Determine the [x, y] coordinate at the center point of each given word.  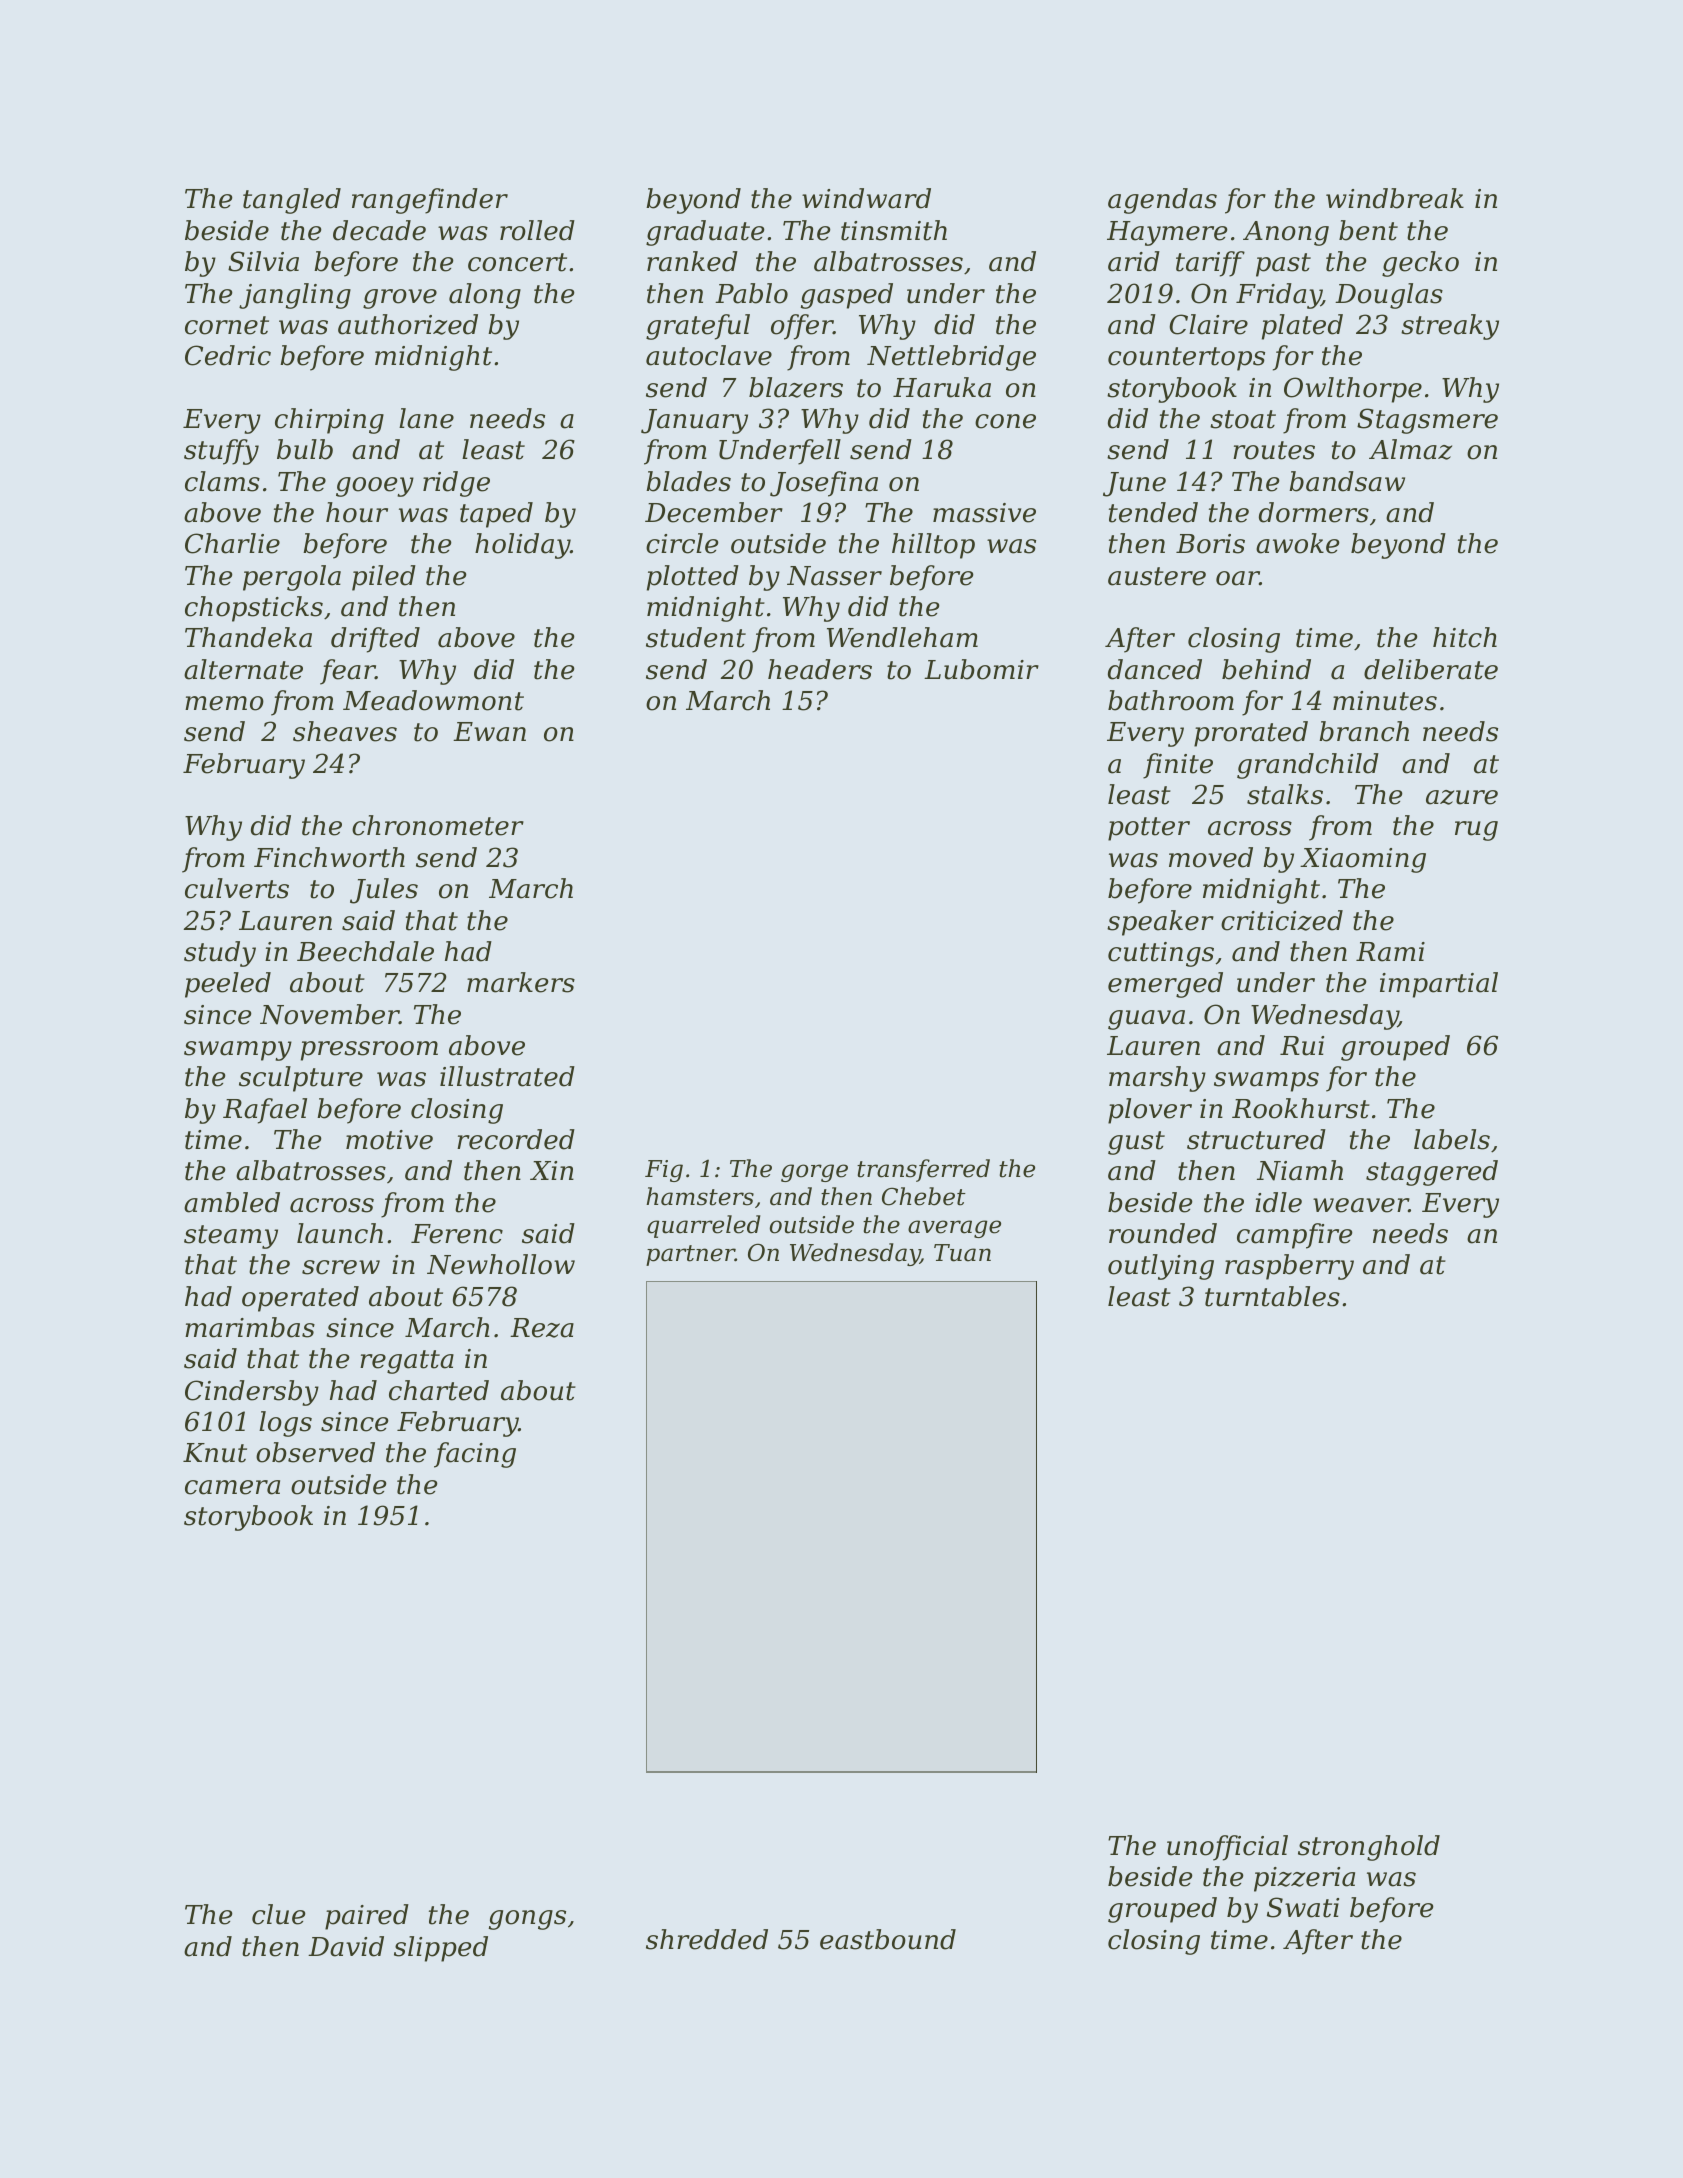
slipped [441, 1949]
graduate [705, 233]
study [220, 954]
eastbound [888, 1939]
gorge [814, 1173]
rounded [1163, 1233]
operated [300, 1299]
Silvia [263, 261]
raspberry [1289, 1267]
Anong [1286, 233]
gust [1136, 1143]
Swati [1303, 1907]
